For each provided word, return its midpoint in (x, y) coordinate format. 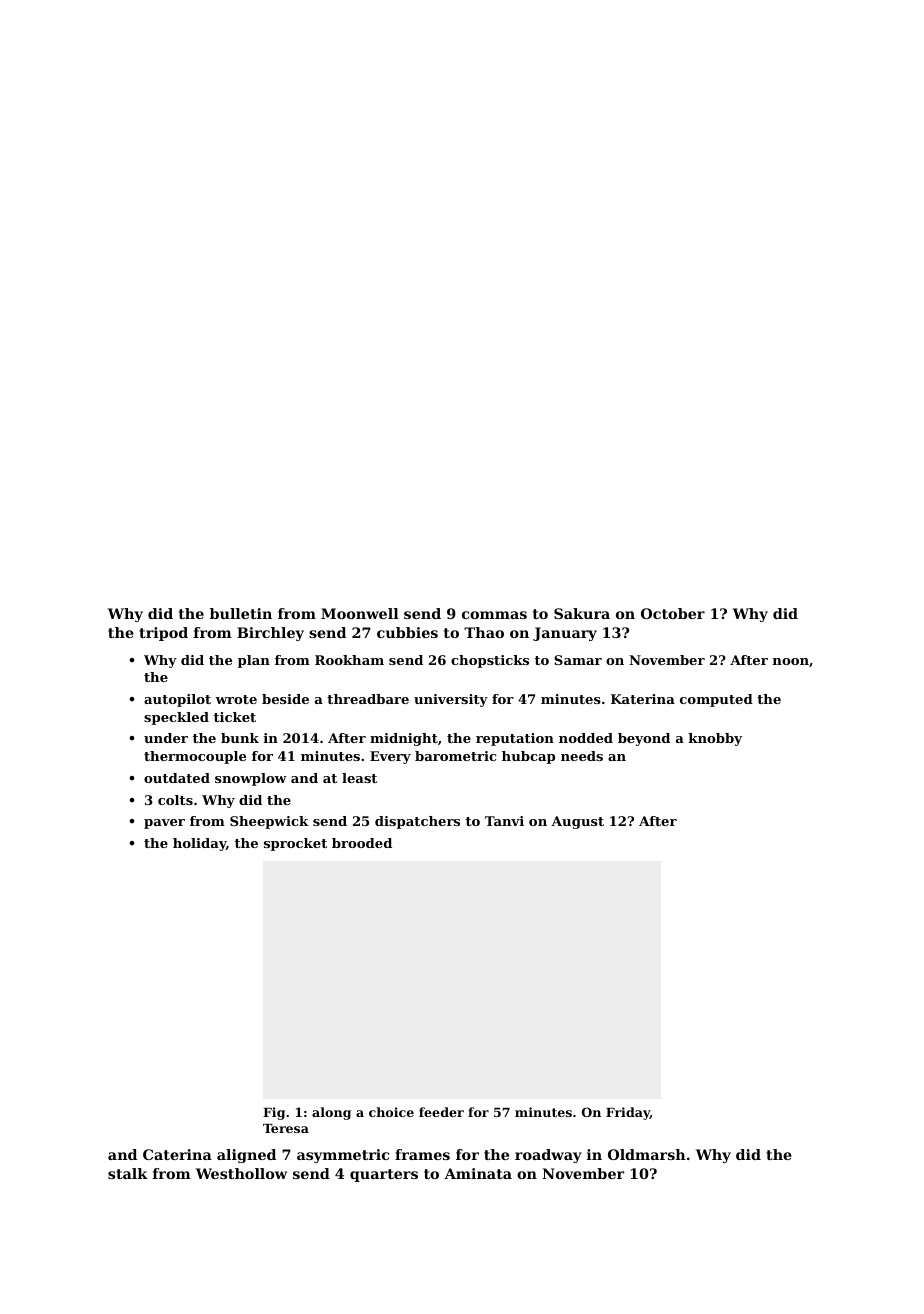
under (166, 738)
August (577, 822)
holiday (199, 844)
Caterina (177, 1154)
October (673, 613)
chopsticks (490, 661)
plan (254, 661)
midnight (404, 739)
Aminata (478, 1173)
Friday (628, 1113)
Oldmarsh (647, 1154)
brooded (362, 843)
